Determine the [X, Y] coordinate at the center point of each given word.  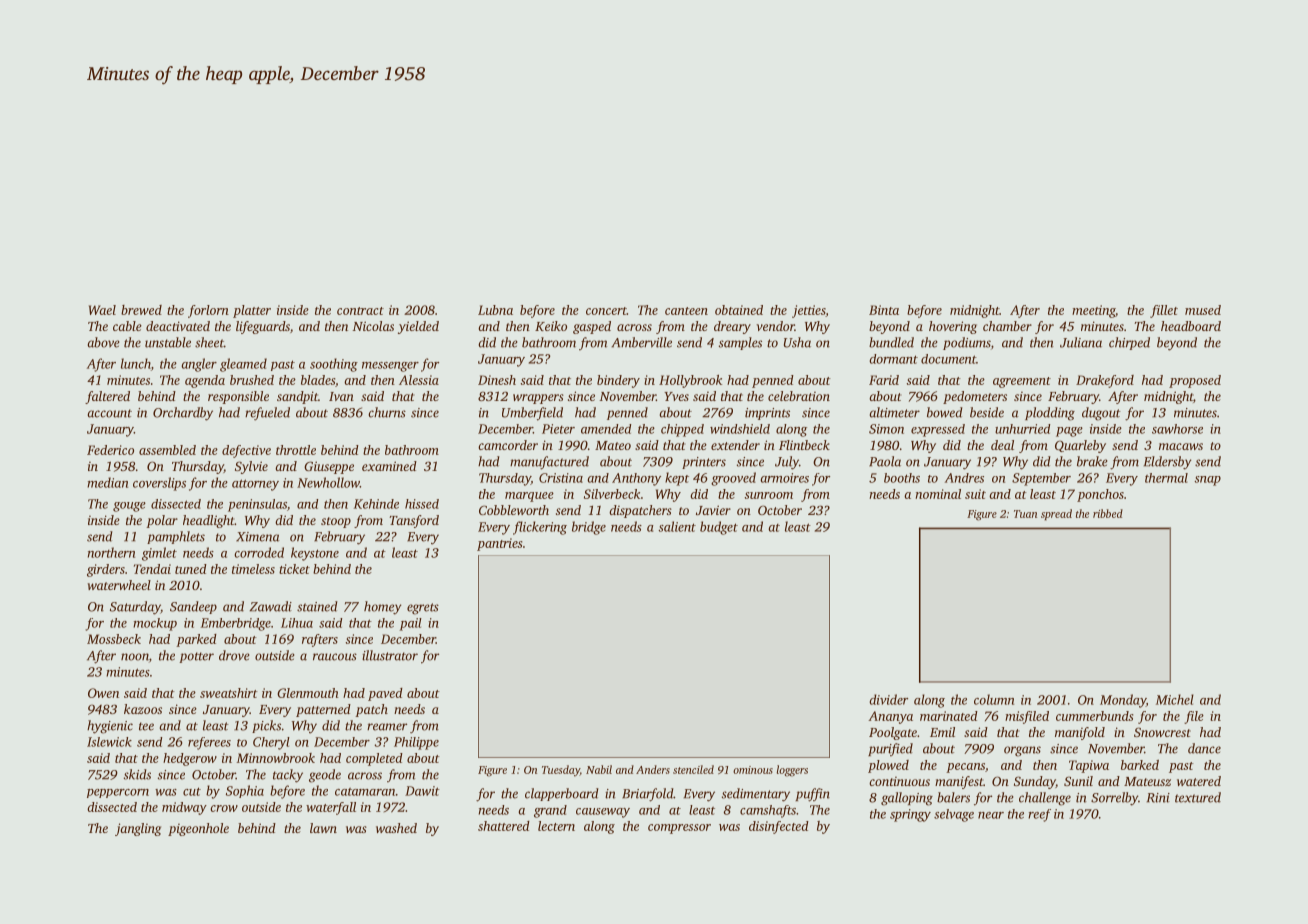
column [994, 699]
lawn [323, 828]
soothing [334, 365]
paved [385, 694]
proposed [1195, 381]
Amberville [641, 342]
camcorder [508, 445]
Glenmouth [308, 693]
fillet [1164, 311]
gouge [129, 507]
